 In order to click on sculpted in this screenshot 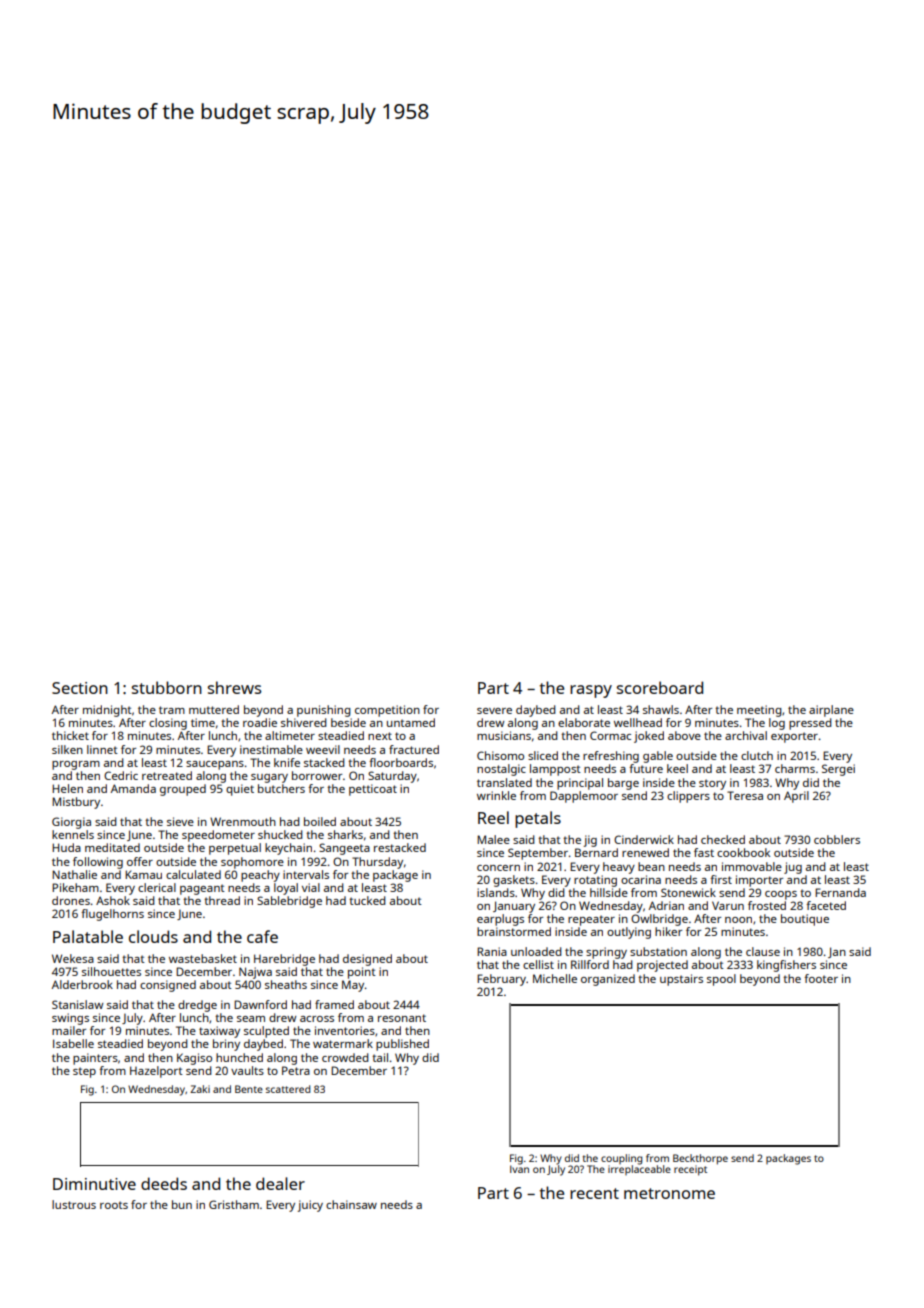, I will do `click(266, 1032)`.
